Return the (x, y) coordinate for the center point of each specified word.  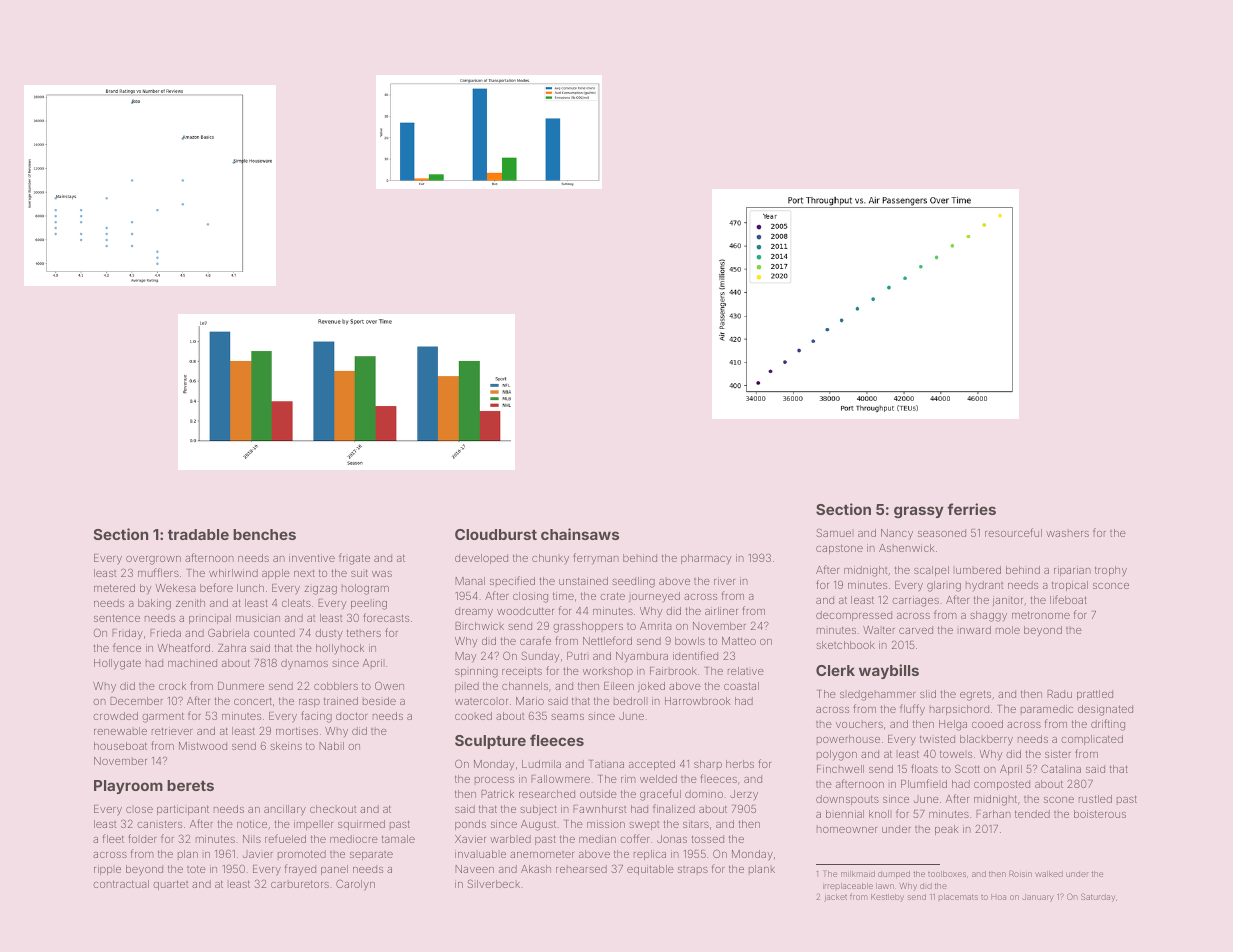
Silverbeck (493, 883)
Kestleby (887, 898)
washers (1067, 533)
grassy (919, 512)
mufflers (158, 572)
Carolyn (355, 885)
